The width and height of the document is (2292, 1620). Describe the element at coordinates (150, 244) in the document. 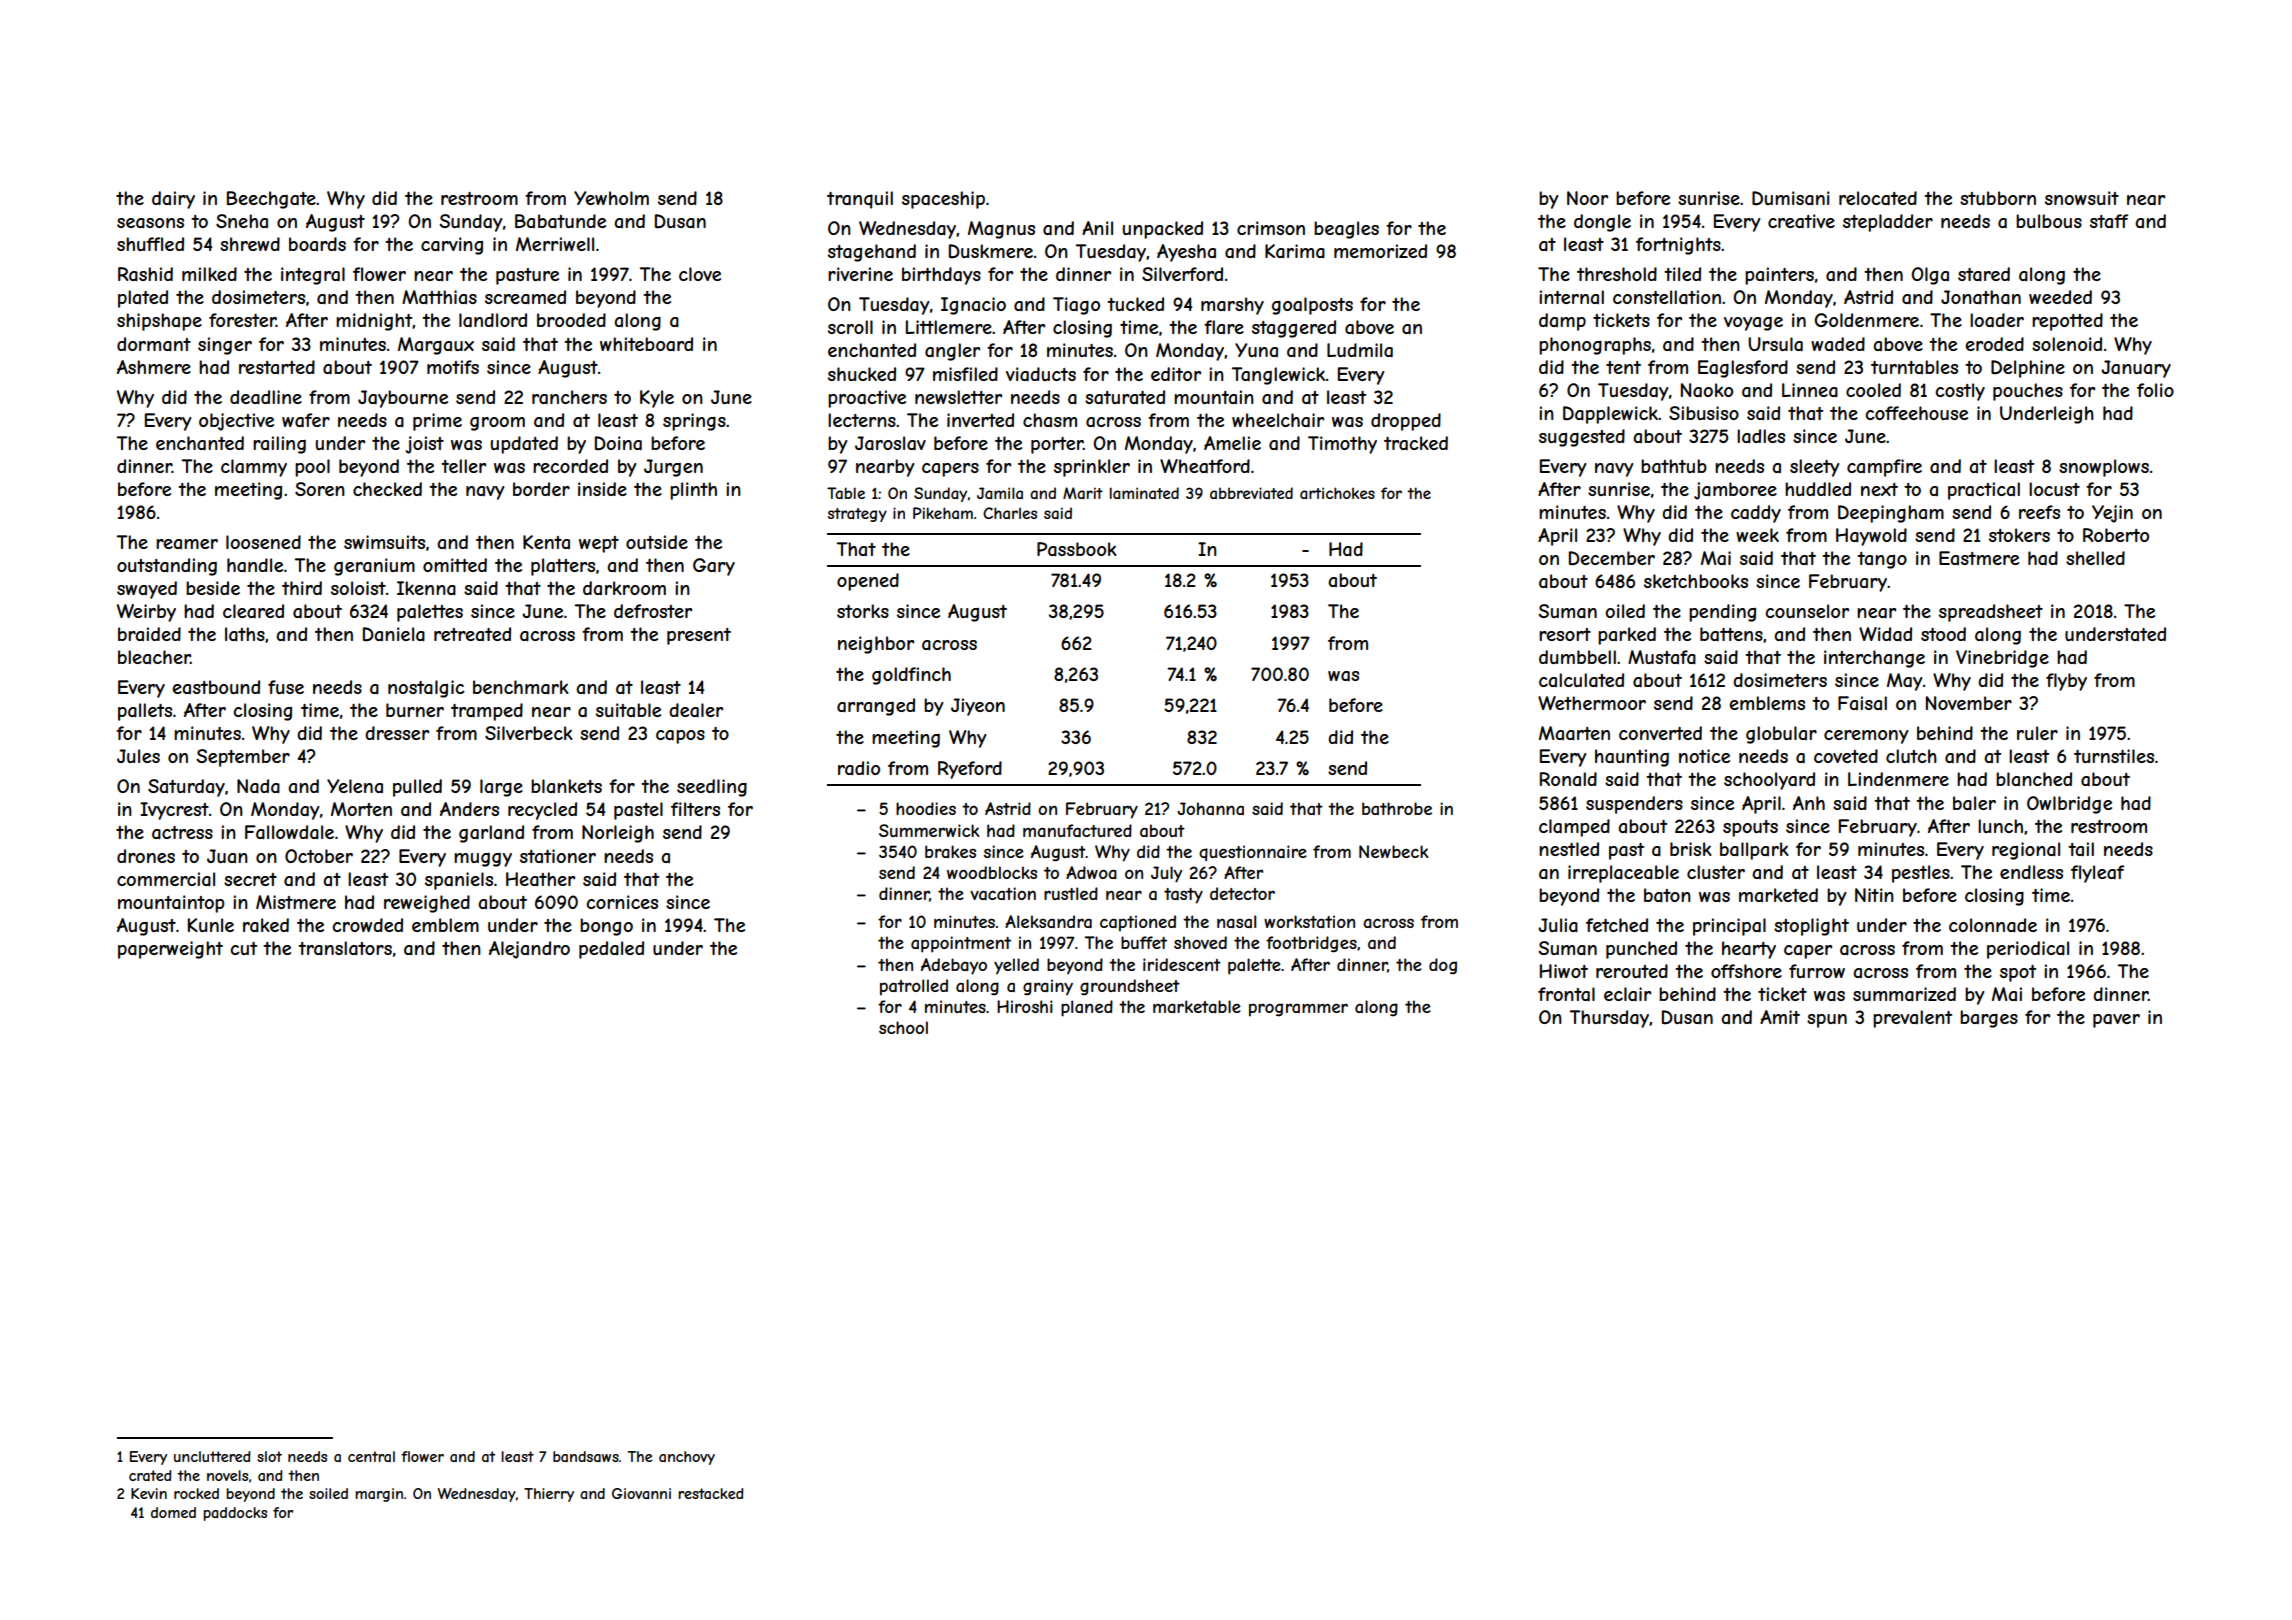

I see `shuffled` at that location.
